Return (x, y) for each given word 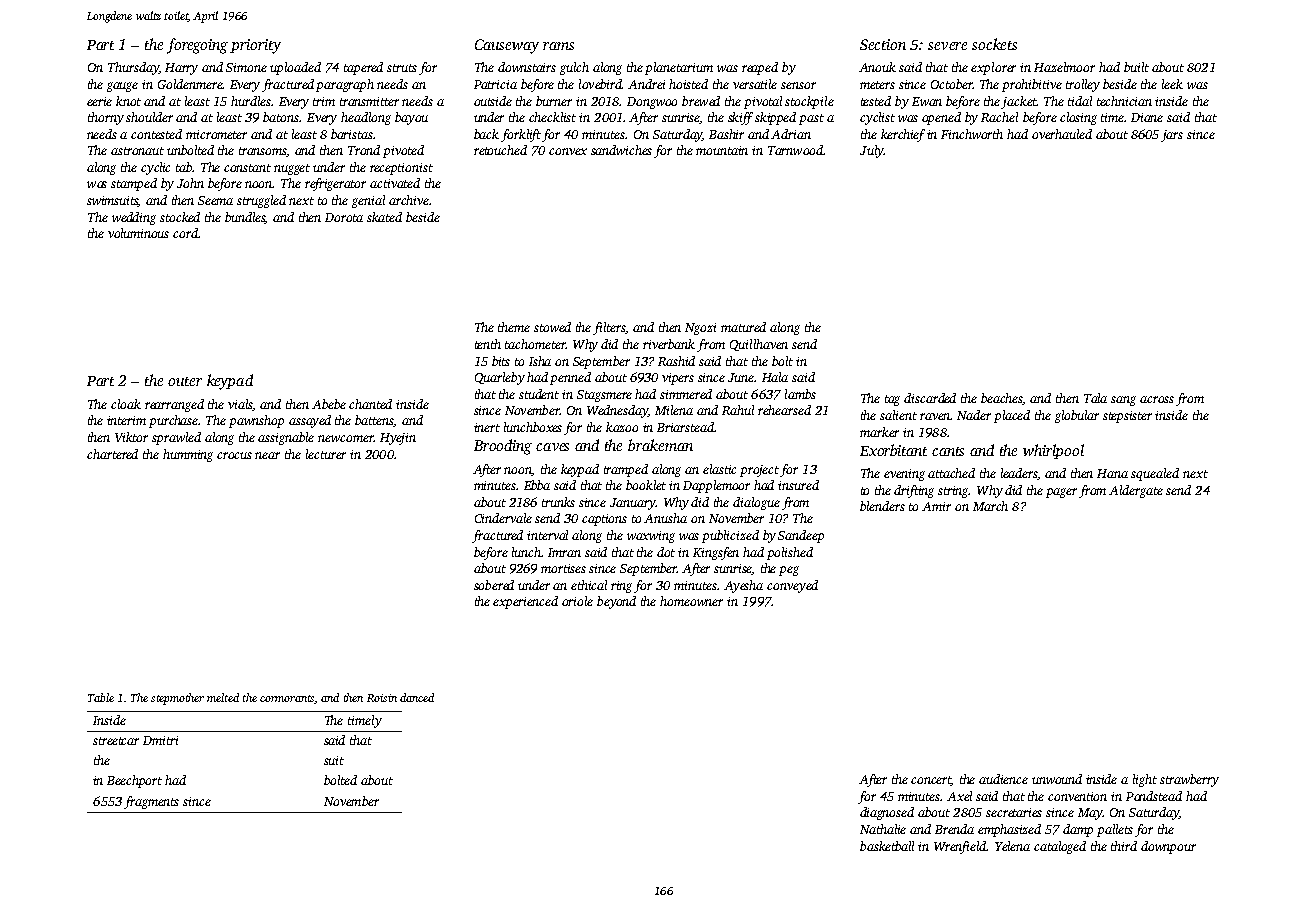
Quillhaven (759, 345)
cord (185, 233)
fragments (151, 802)
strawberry (1189, 780)
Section (883, 44)
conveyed (792, 586)
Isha (540, 361)
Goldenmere (190, 84)
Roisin (382, 698)
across (1157, 399)
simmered (686, 394)
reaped (760, 68)
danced (417, 697)
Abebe (329, 404)
